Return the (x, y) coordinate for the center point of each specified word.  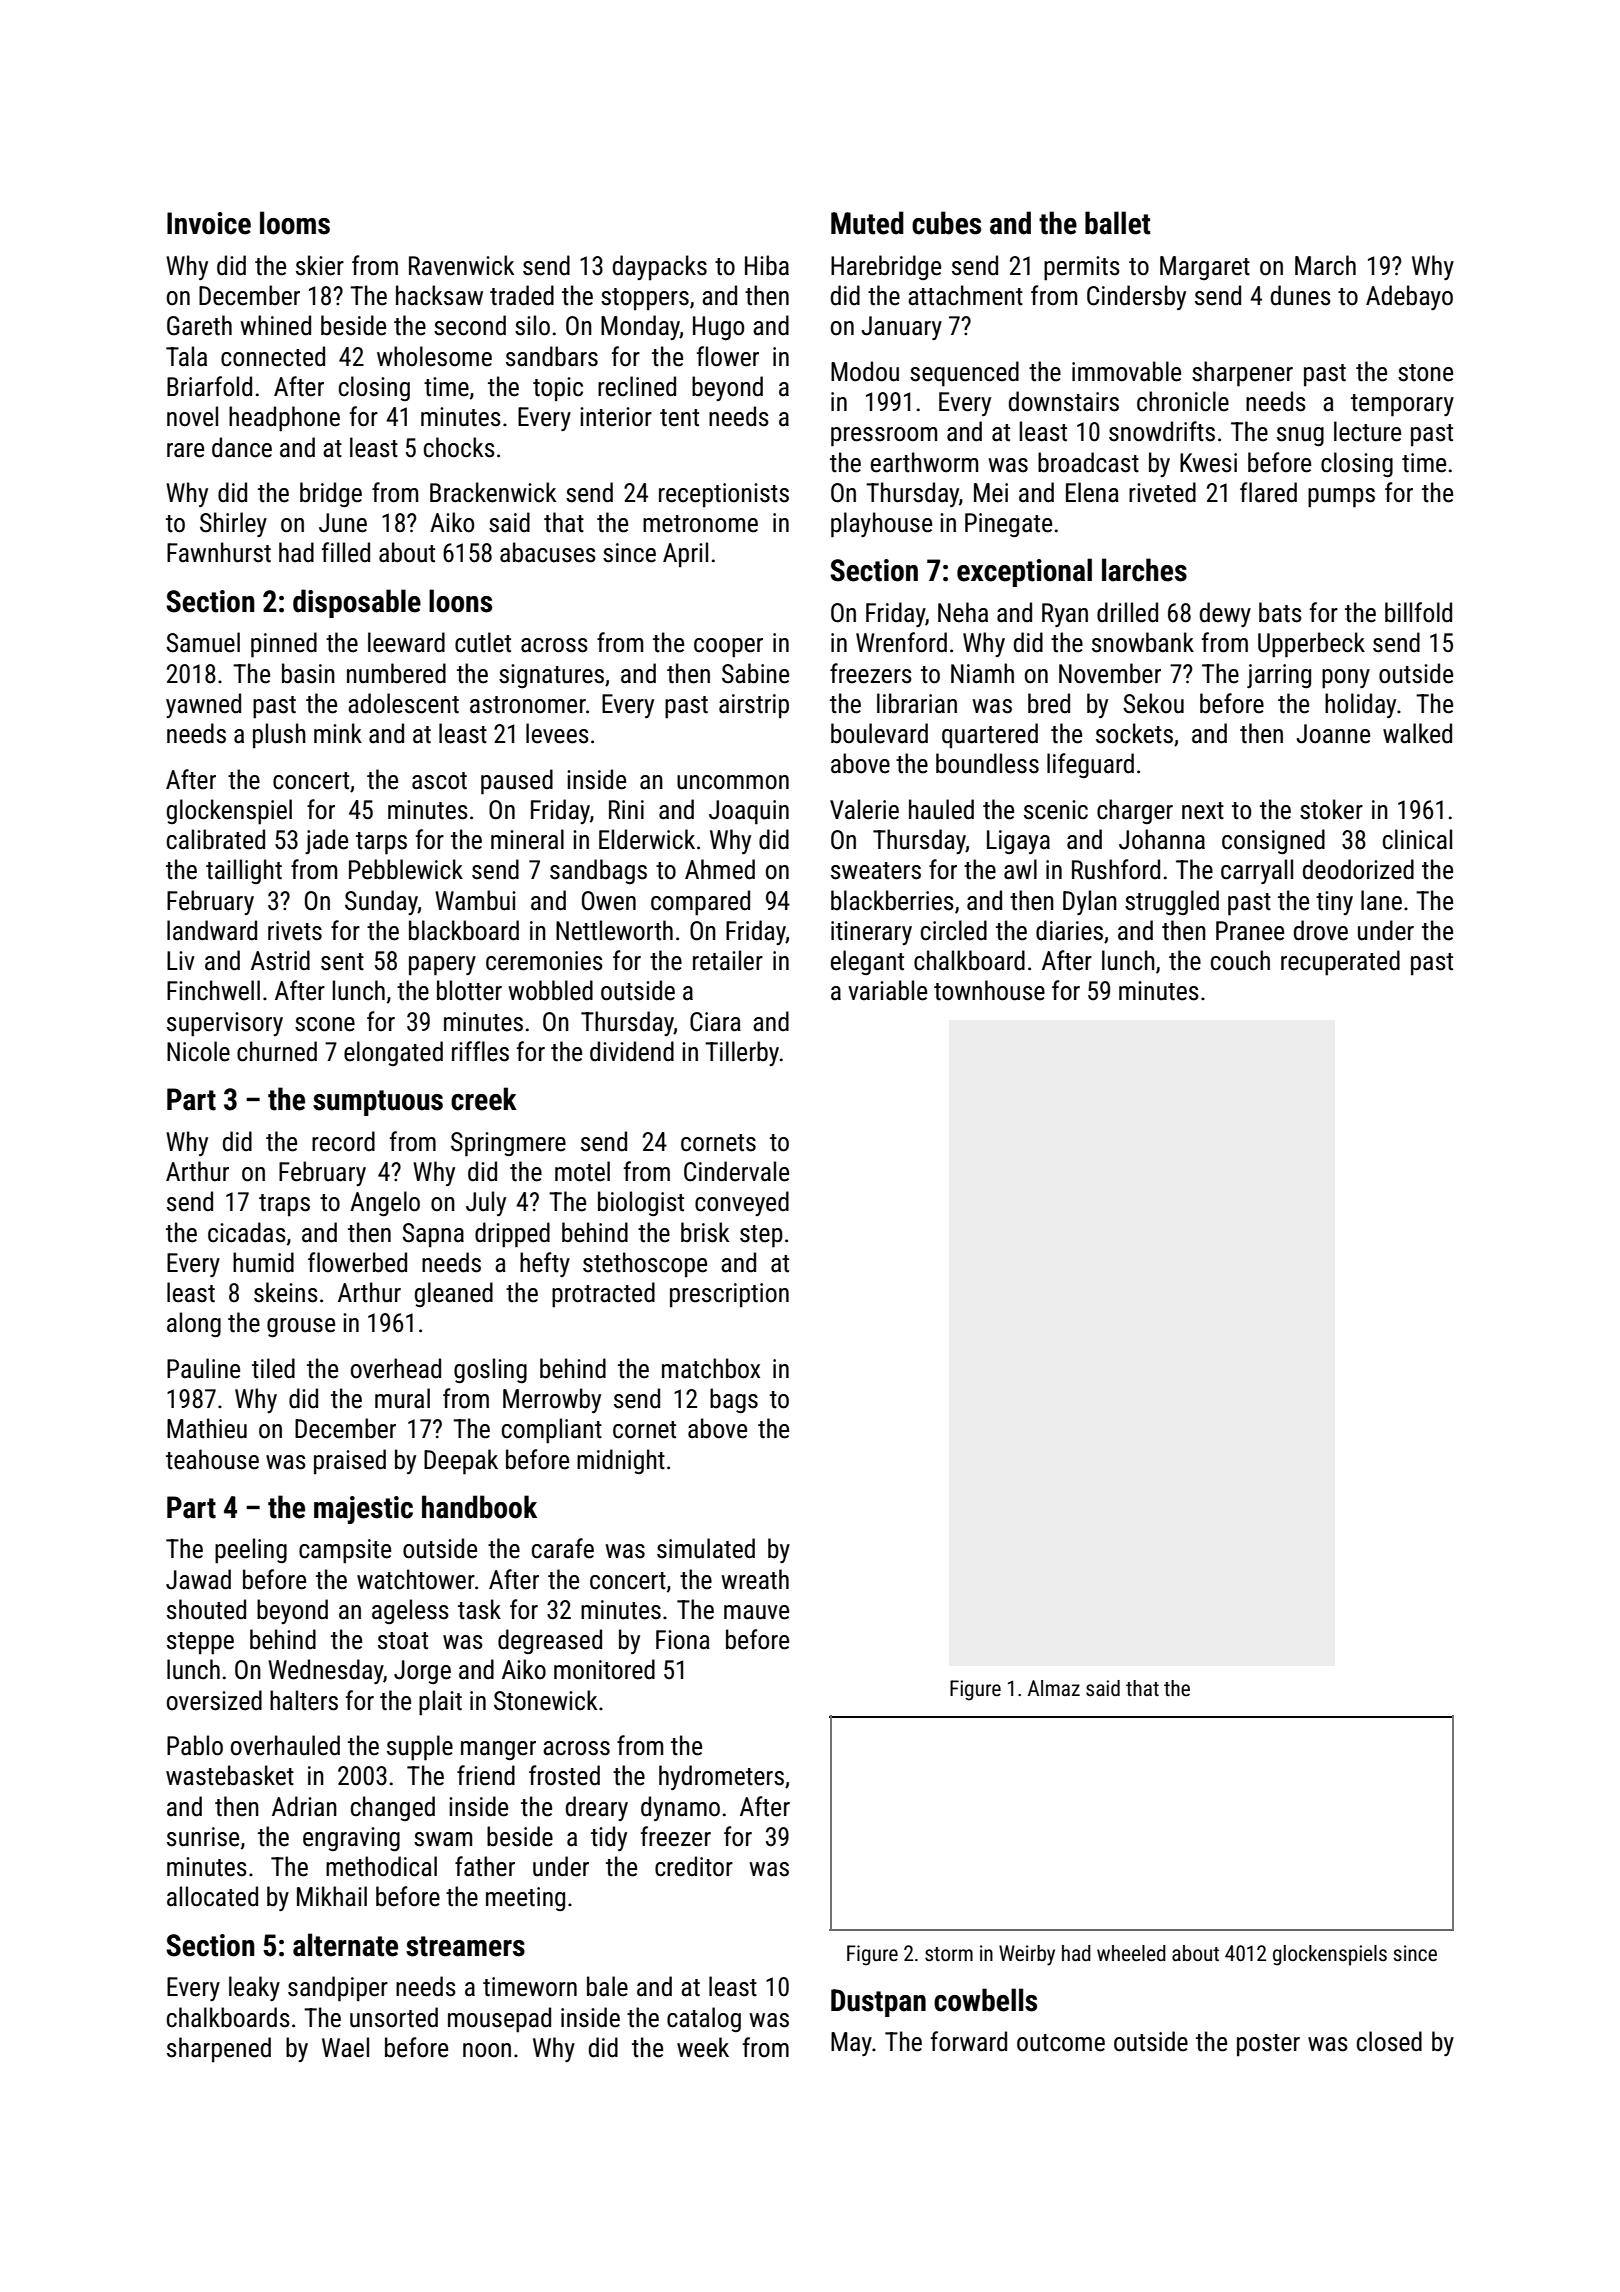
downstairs (1064, 401)
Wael (345, 2047)
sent (342, 962)
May (851, 2044)
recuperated (1340, 963)
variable (887, 990)
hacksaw (439, 295)
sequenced (964, 374)
